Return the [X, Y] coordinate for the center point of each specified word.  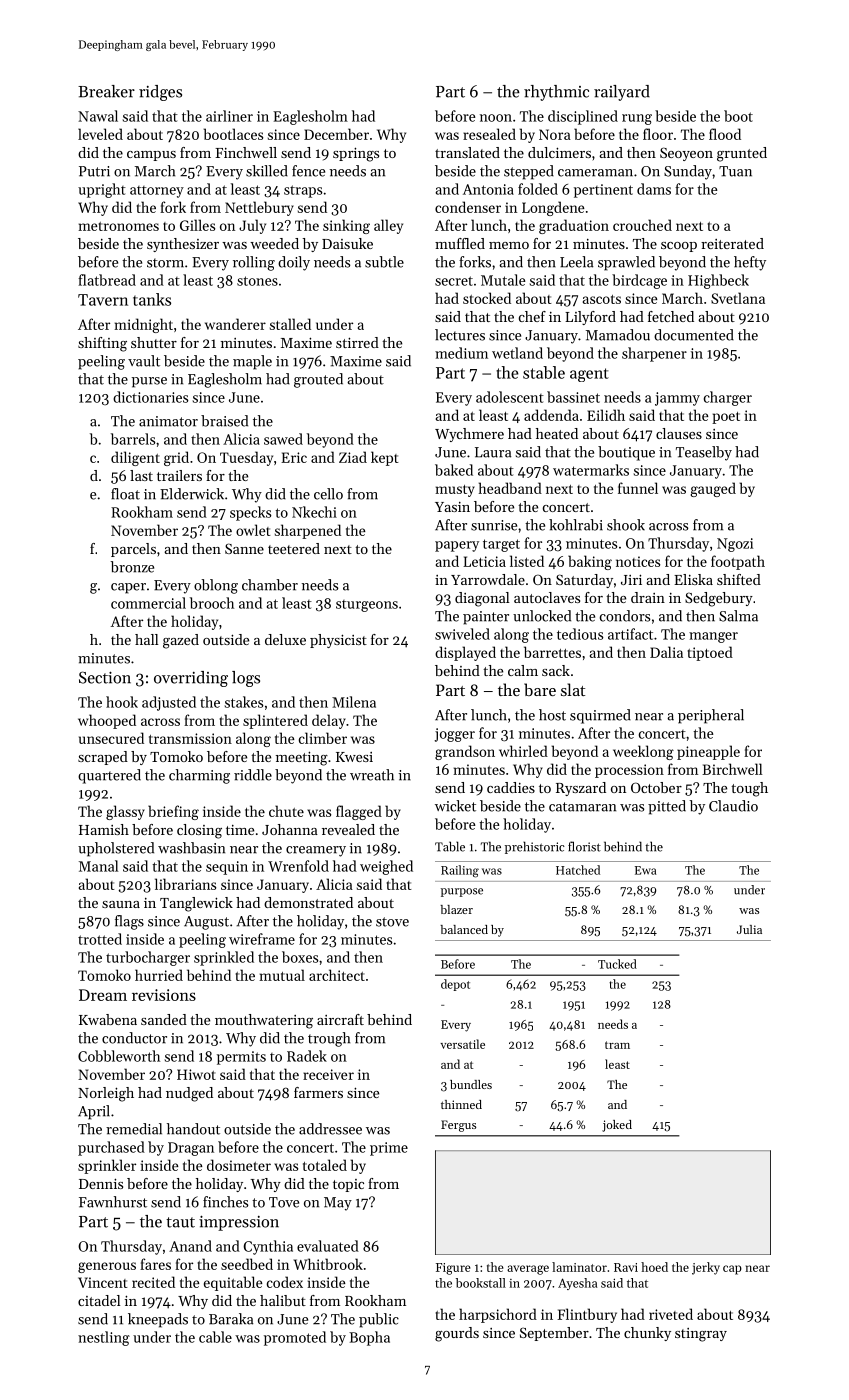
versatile [462, 1044]
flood [725, 134]
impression [239, 1223]
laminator [579, 1267]
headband [510, 488]
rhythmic [556, 93]
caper [128, 588]
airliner [229, 116]
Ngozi [735, 545]
